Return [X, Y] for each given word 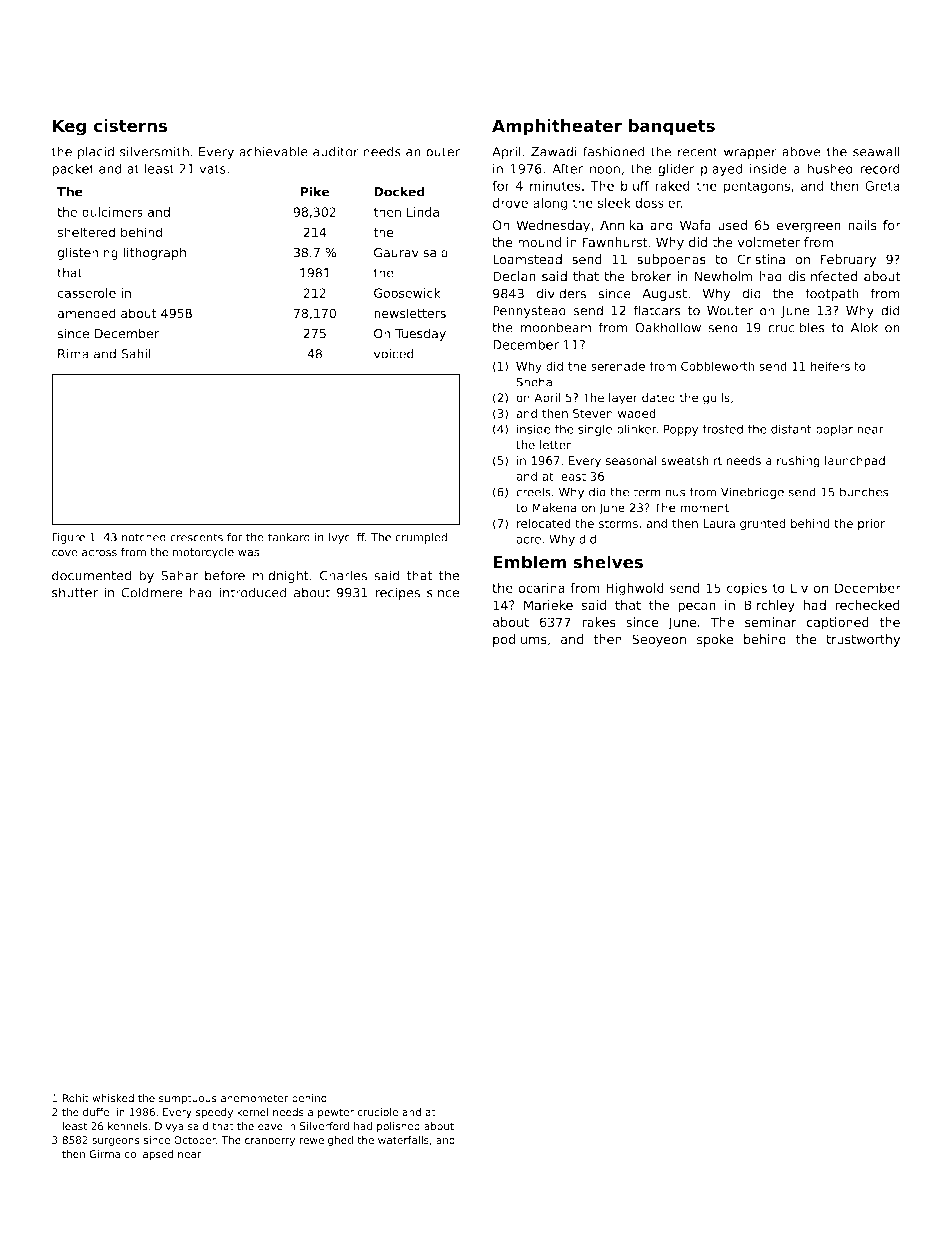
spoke [715, 640]
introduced [253, 592]
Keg [69, 127]
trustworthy [863, 640]
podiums [520, 640]
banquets [672, 127]
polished [398, 1127]
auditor [335, 151]
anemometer [254, 1098]
